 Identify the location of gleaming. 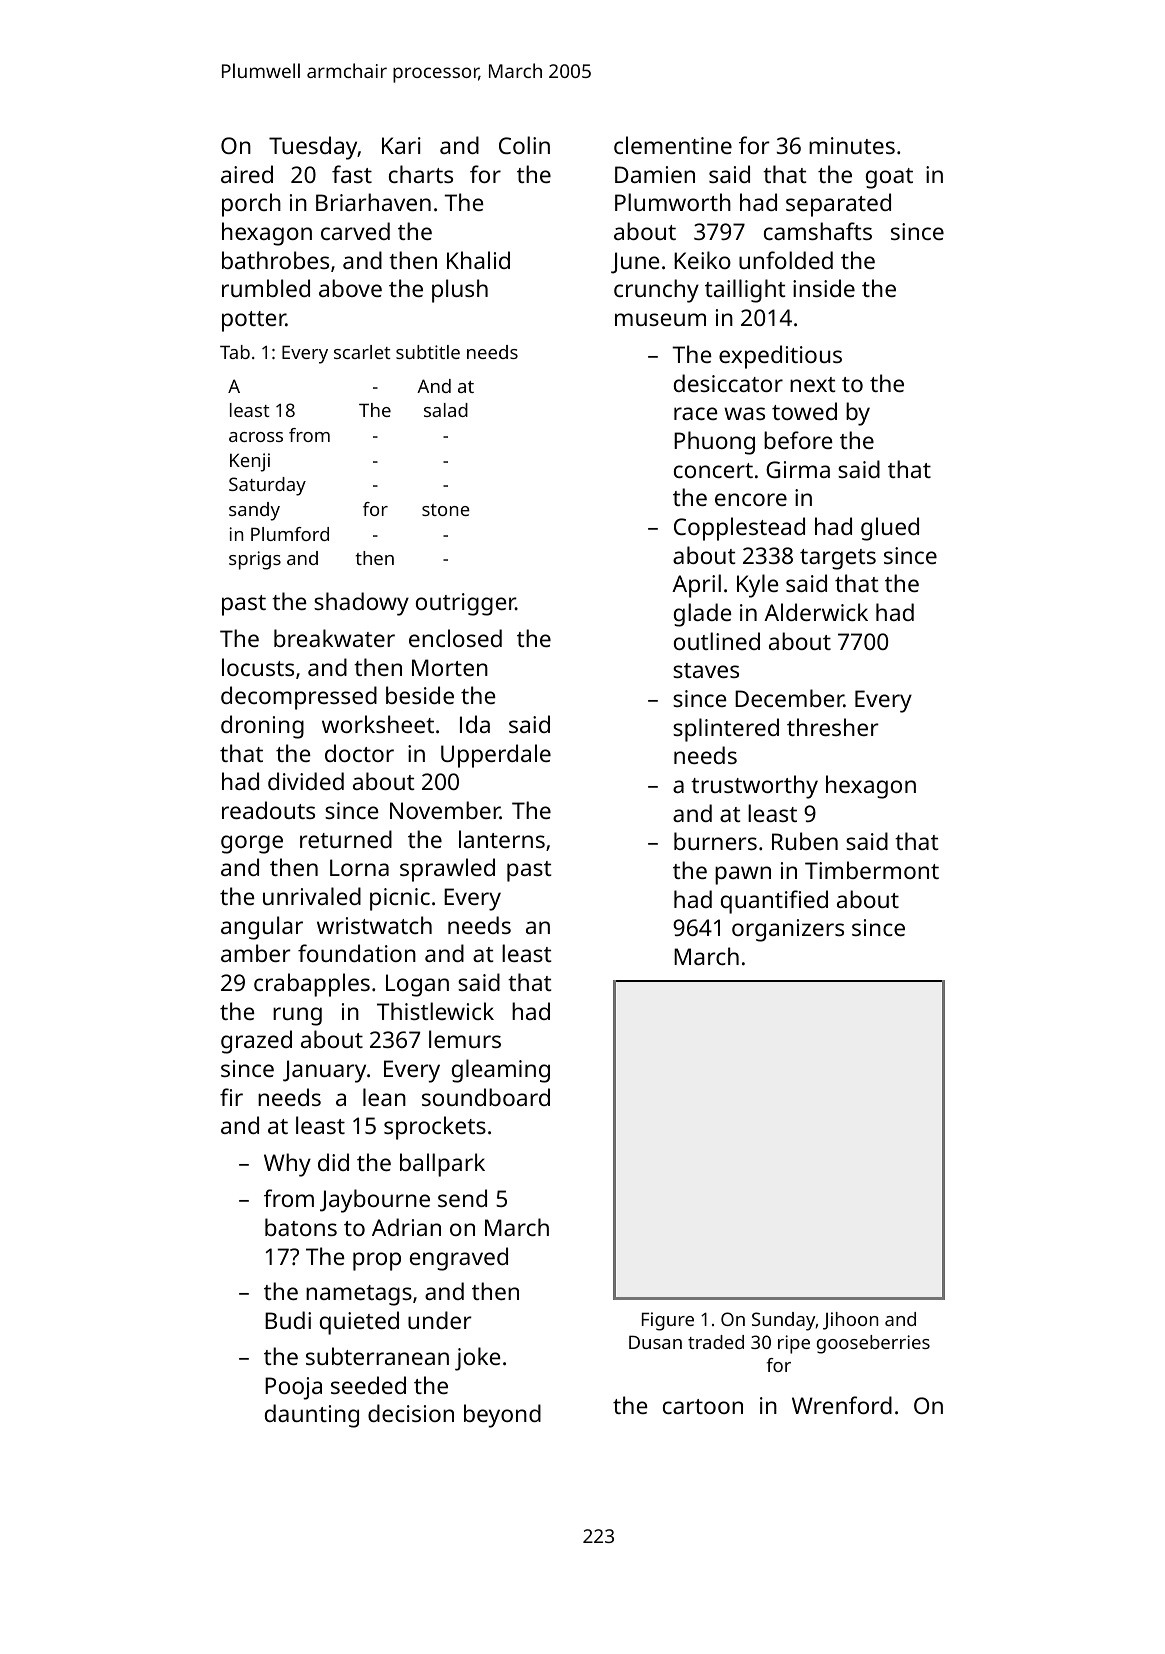
(501, 1071).
